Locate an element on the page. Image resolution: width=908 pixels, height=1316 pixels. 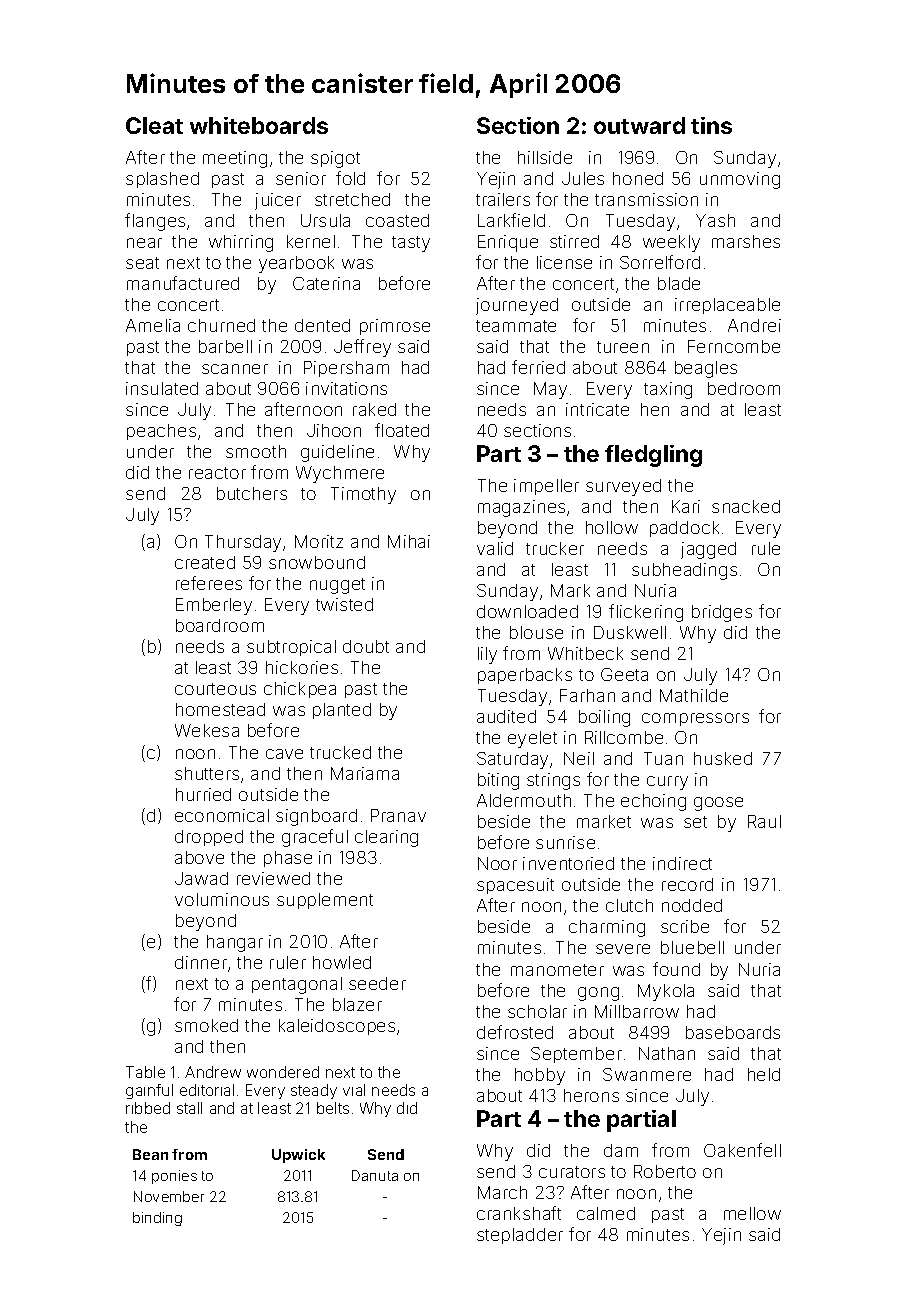
whirring is located at coordinates (241, 243).
